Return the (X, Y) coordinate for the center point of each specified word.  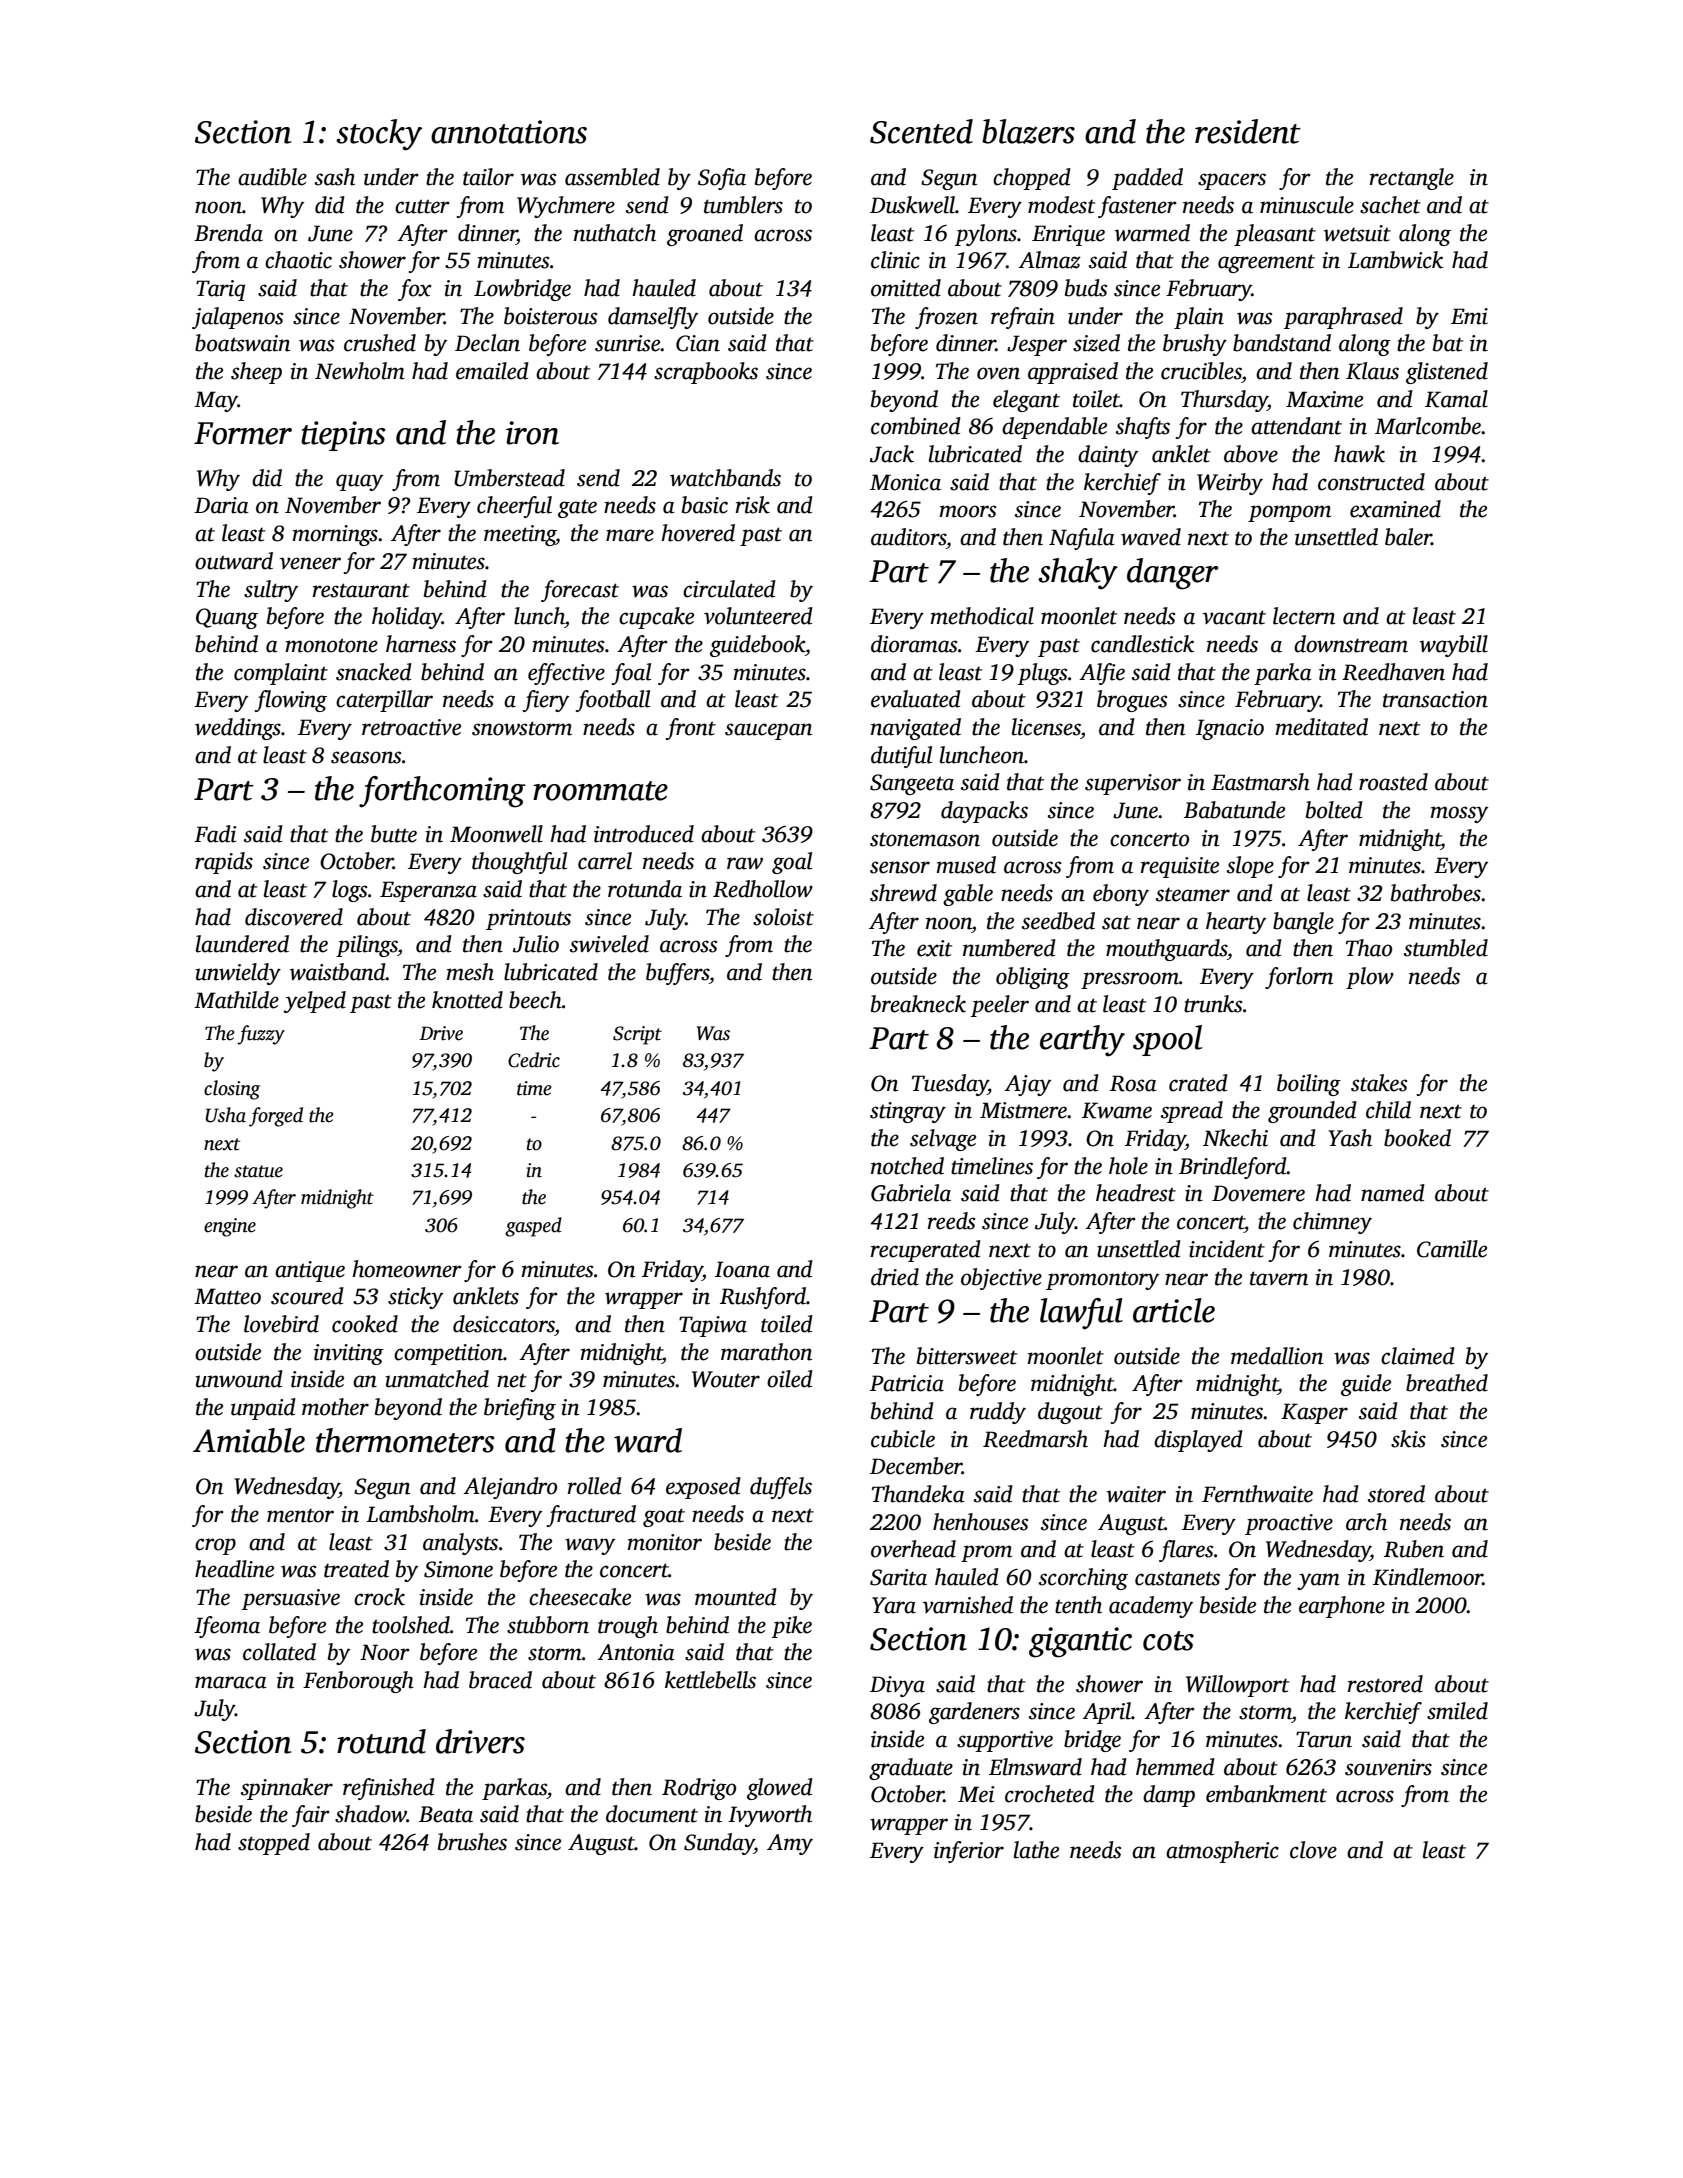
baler (1408, 537)
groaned (705, 235)
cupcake (656, 618)
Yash (1350, 1138)
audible (272, 177)
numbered (1009, 948)
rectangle (1412, 179)
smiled (1457, 1711)
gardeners (974, 1713)
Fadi (215, 834)
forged (276, 1117)
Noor (385, 1652)
